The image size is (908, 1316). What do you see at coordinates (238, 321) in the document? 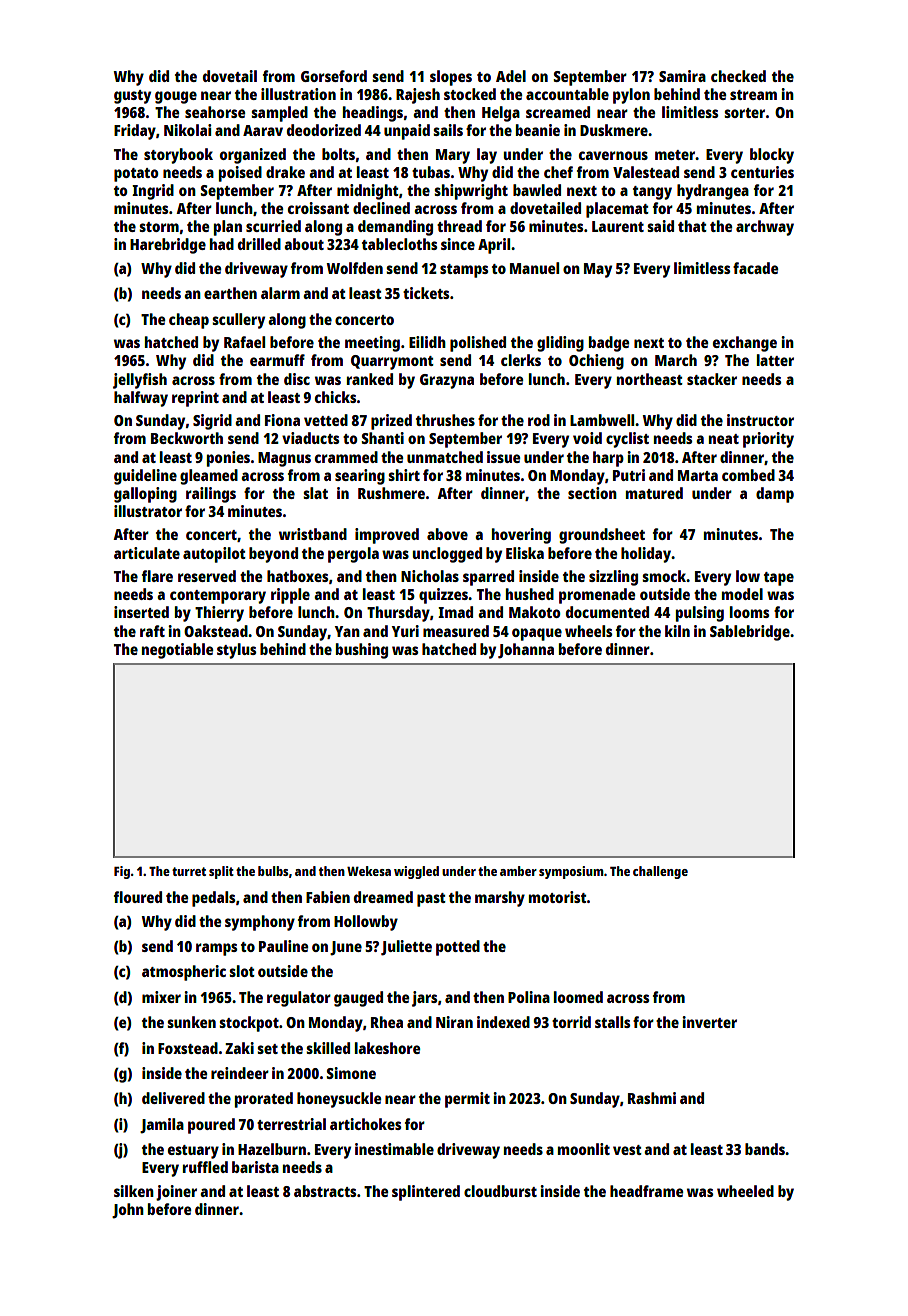
I see `scullery` at bounding box center [238, 321].
